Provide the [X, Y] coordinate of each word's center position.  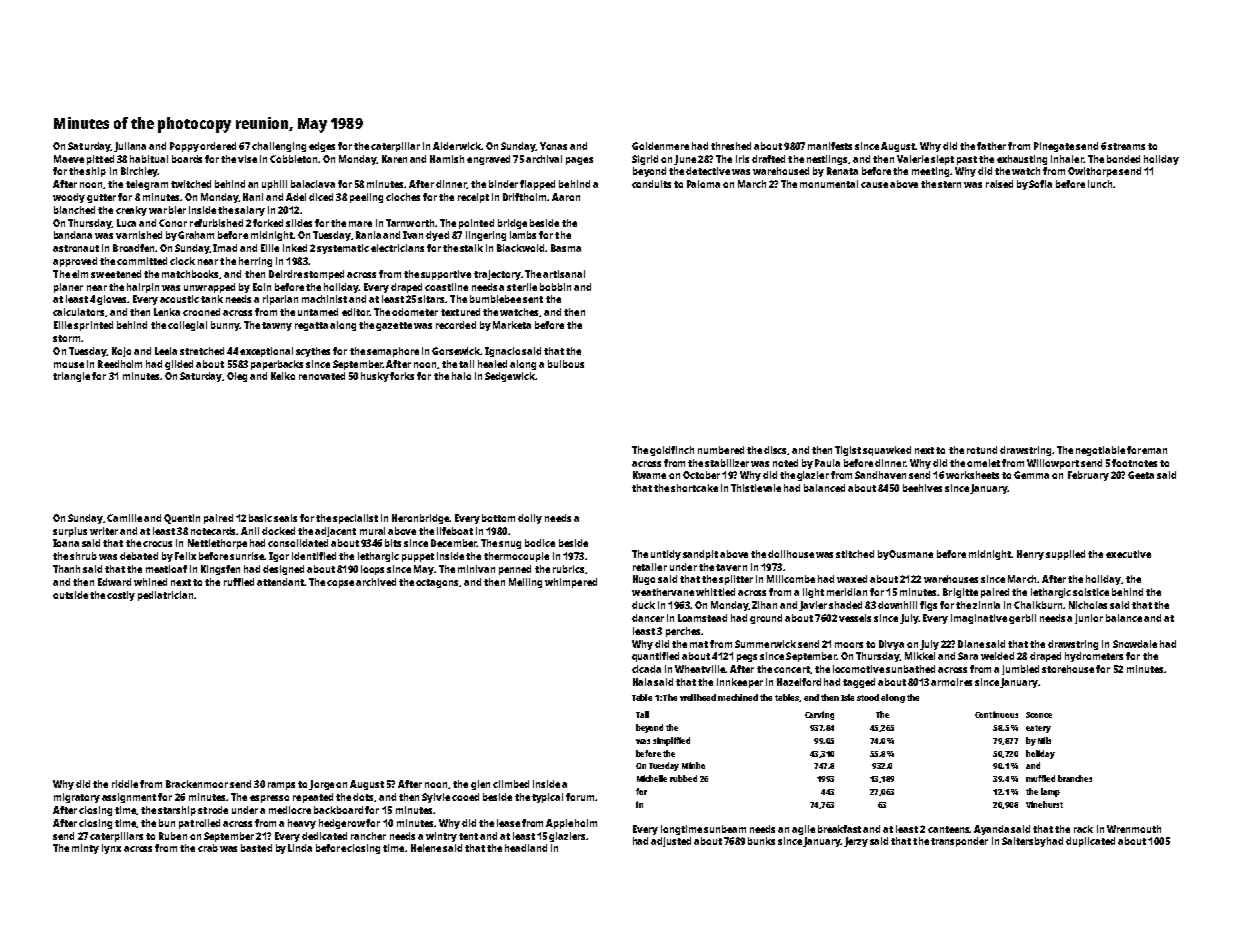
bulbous [566, 364]
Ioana [66, 543]
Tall [642, 714]
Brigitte [960, 593]
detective [708, 171]
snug [510, 545]
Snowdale [1135, 644]
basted [256, 848]
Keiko [283, 376]
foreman [1147, 450]
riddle [125, 784]
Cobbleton [293, 159]
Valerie [913, 159]
